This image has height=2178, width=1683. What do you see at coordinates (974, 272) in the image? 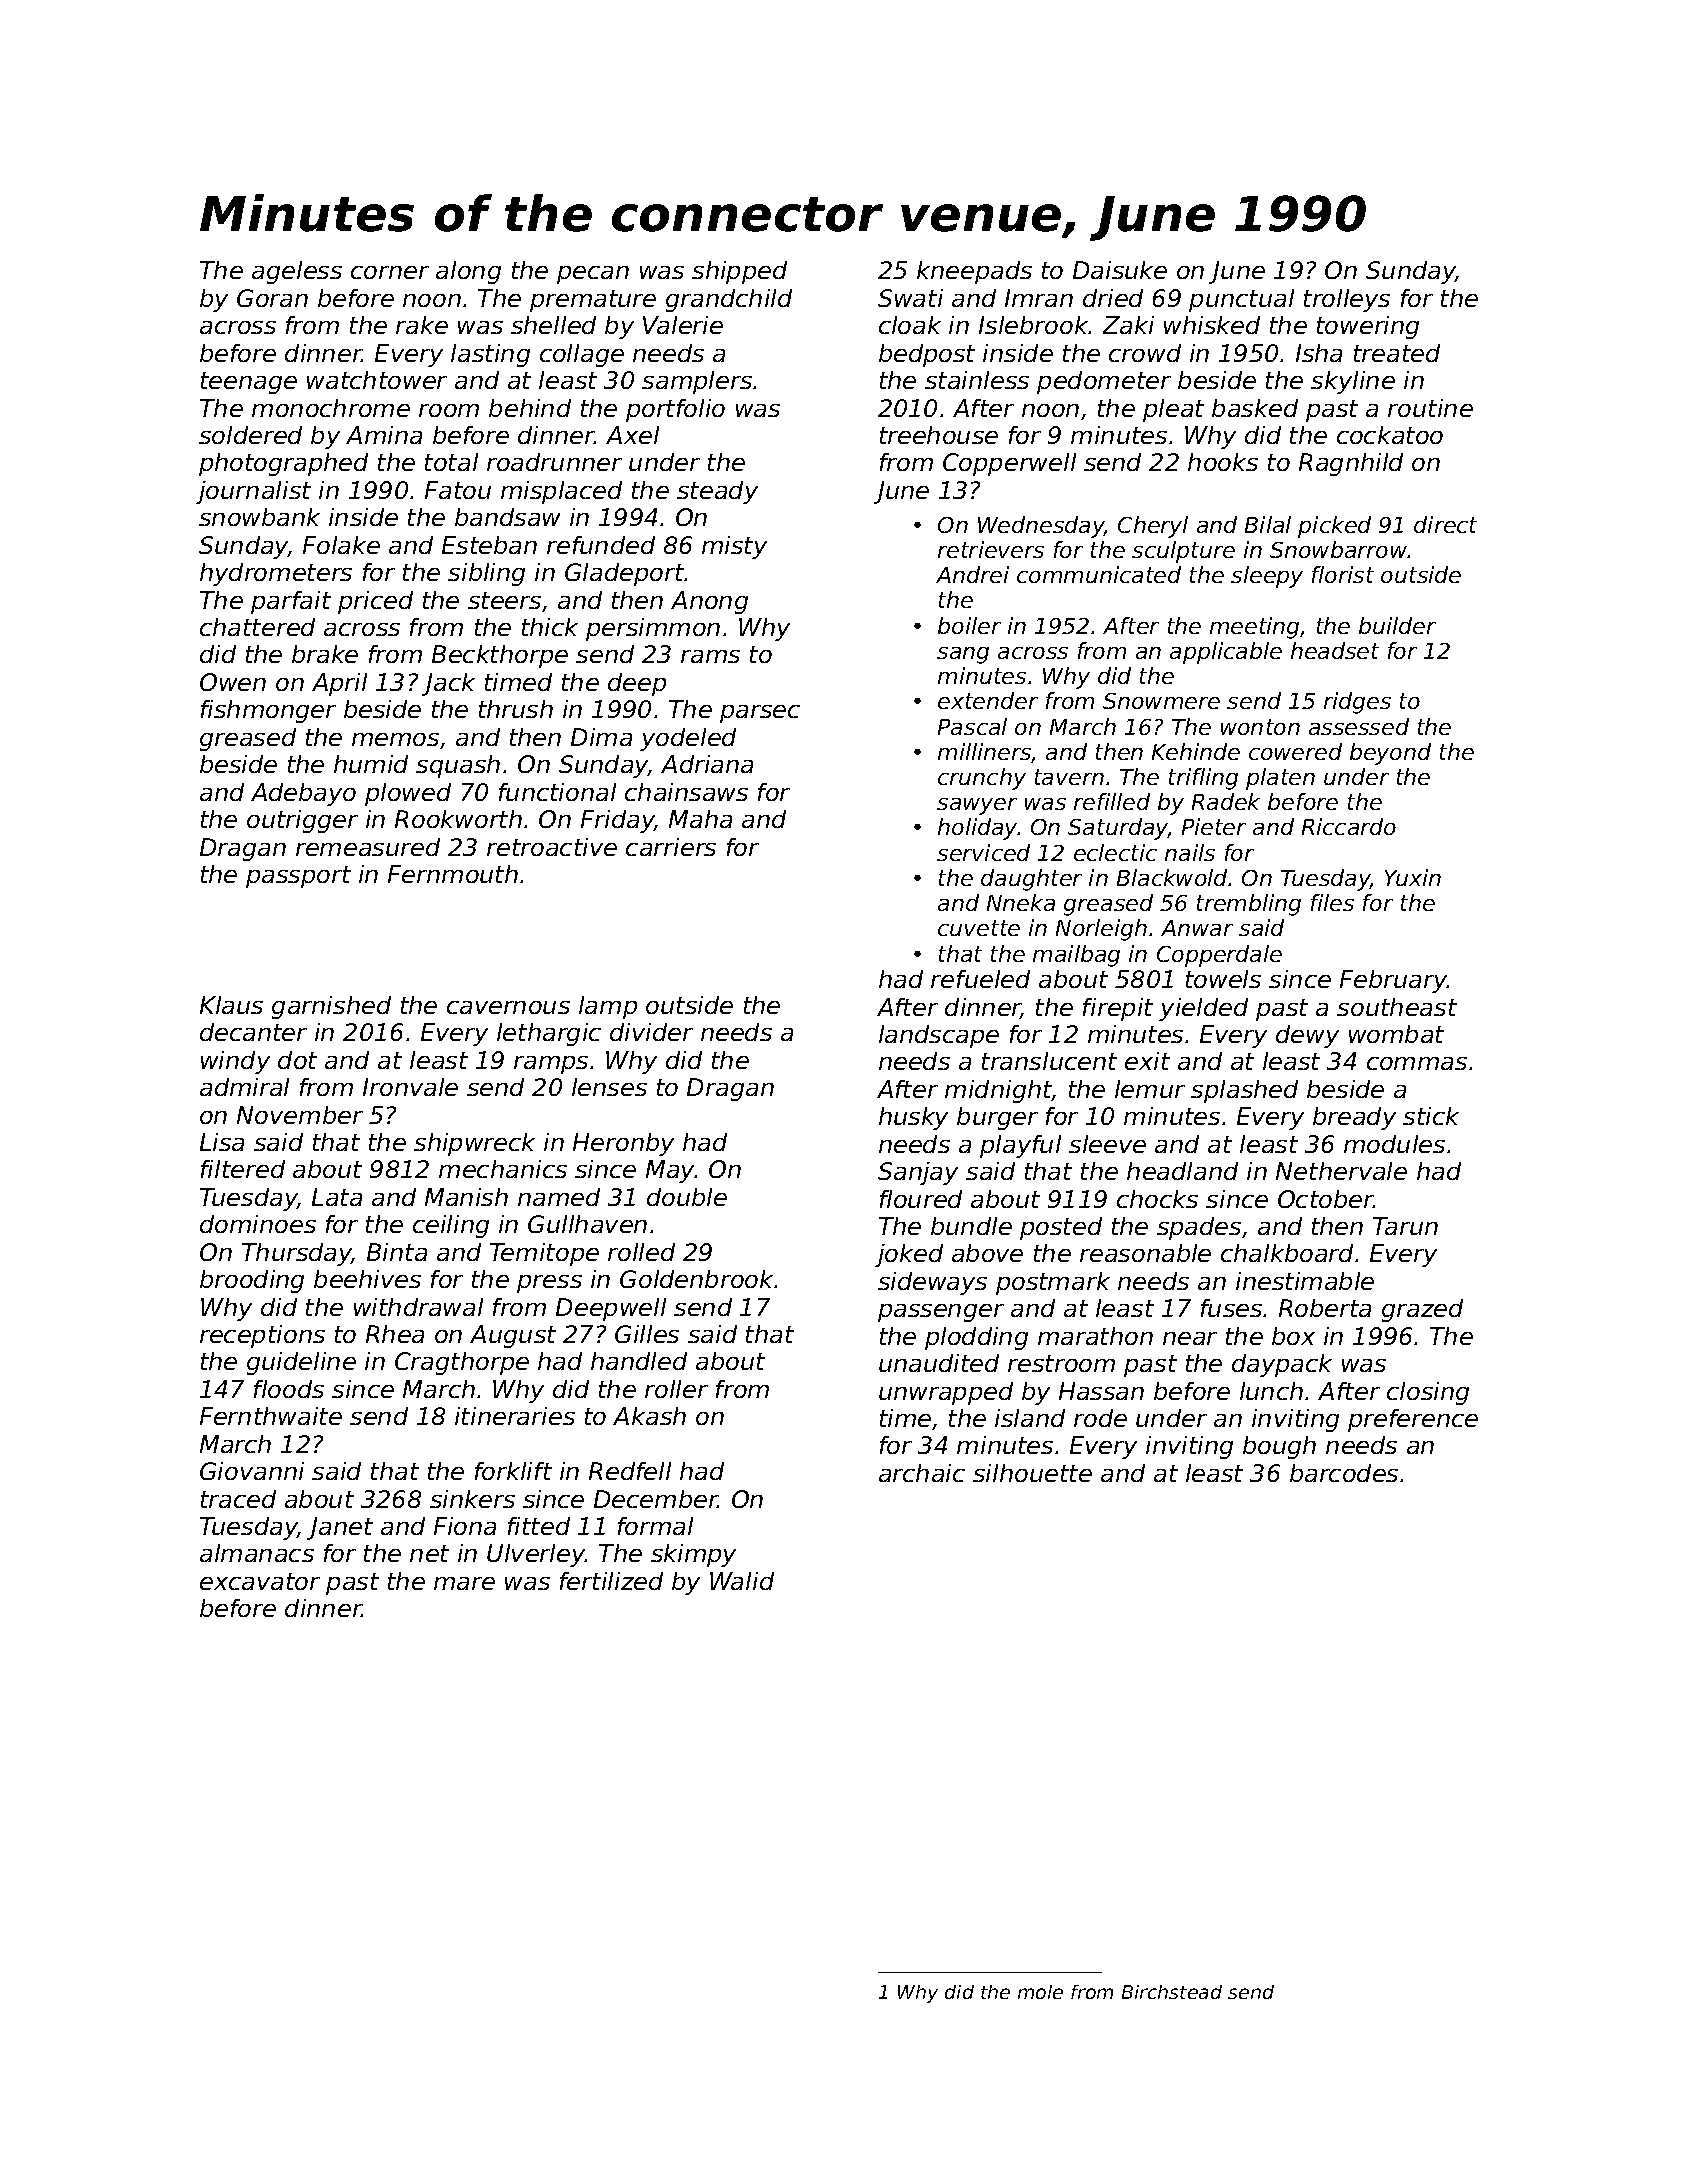
I see `kneepads` at bounding box center [974, 272].
